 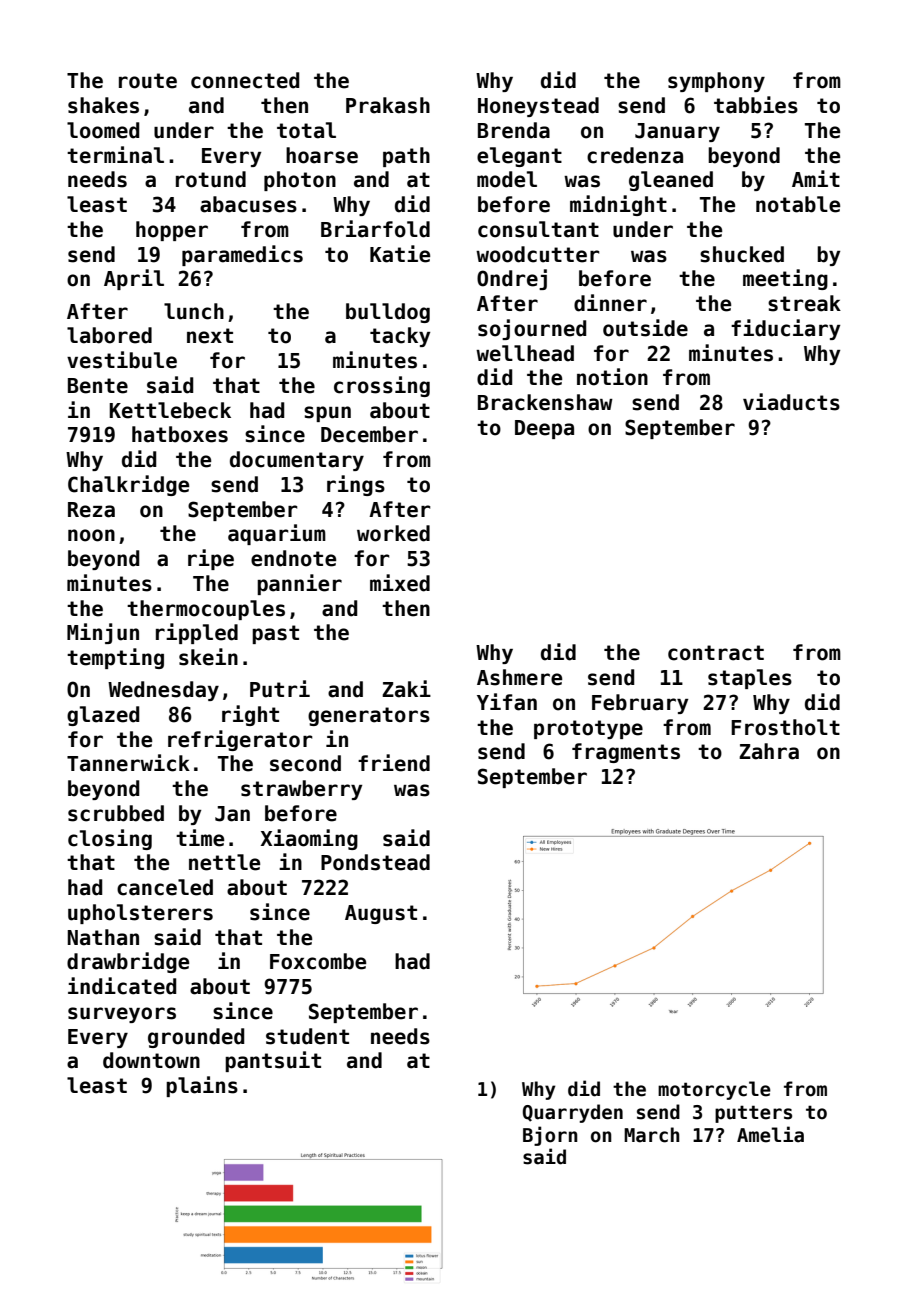 What do you see at coordinates (245, 80) in the screenshot?
I see `connected` at bounding box center [245, 80].
